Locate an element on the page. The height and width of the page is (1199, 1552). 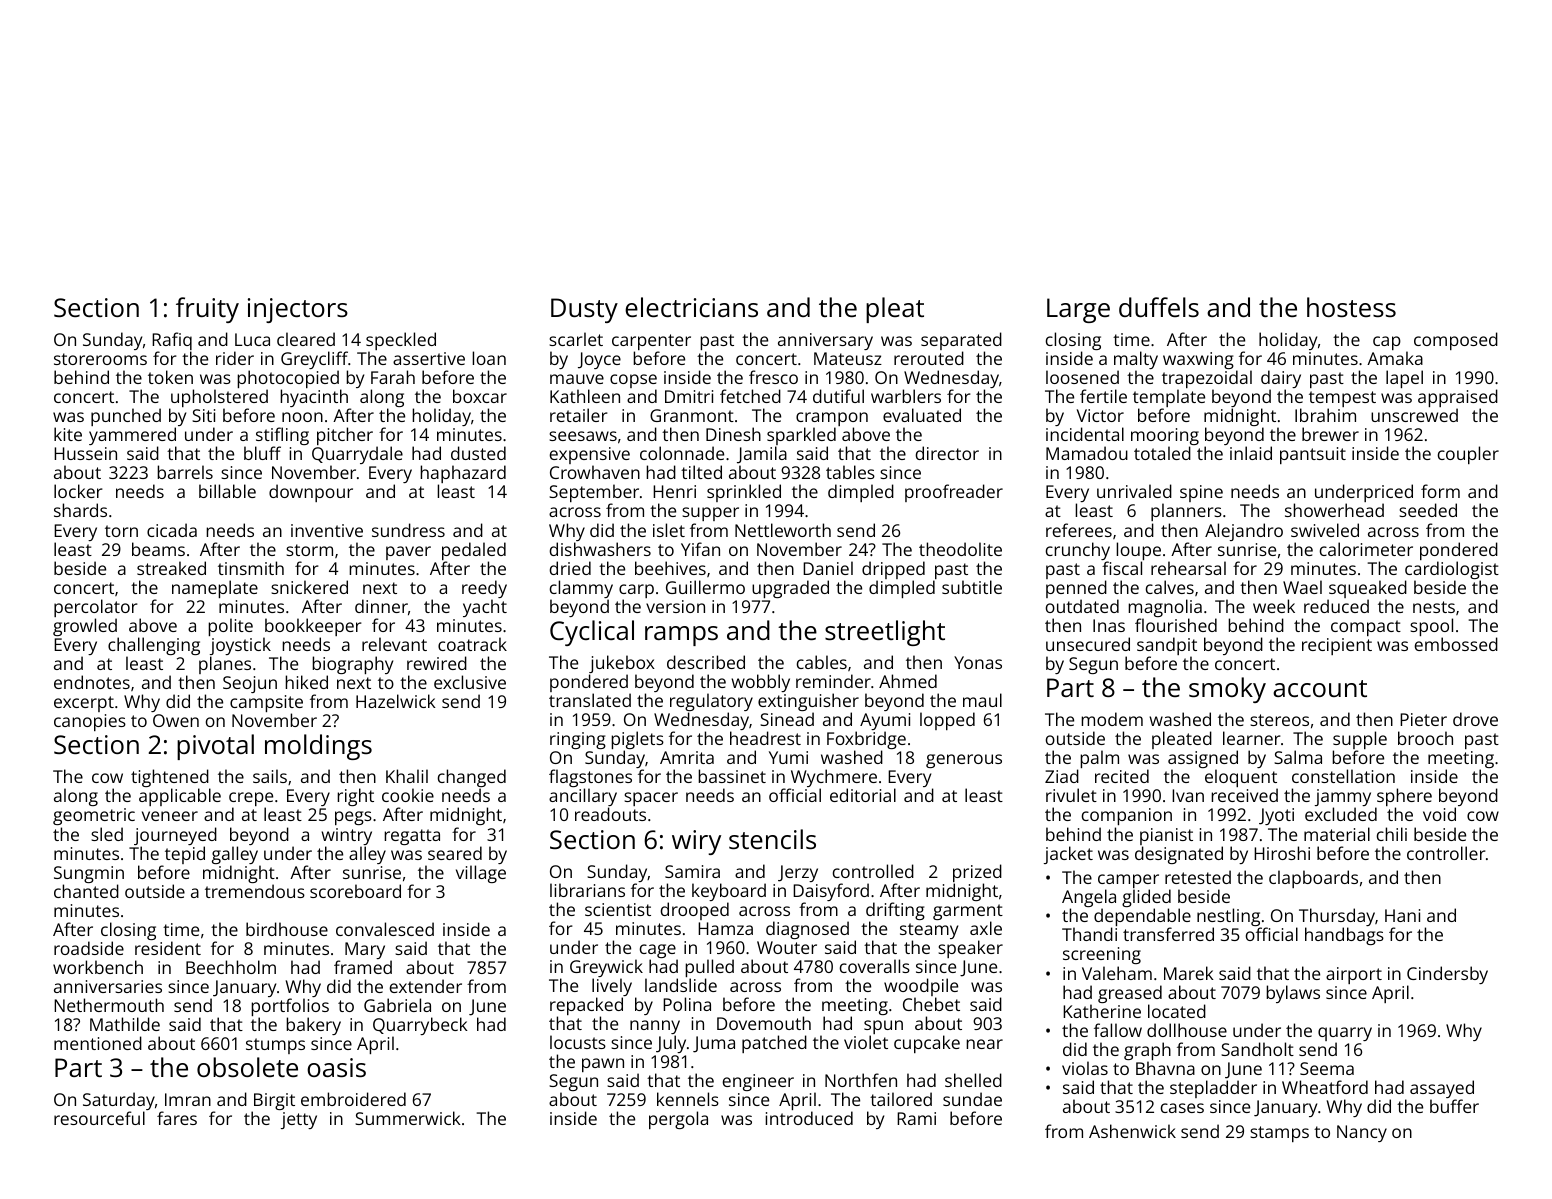
account is located at coordinates (1320, 688).
